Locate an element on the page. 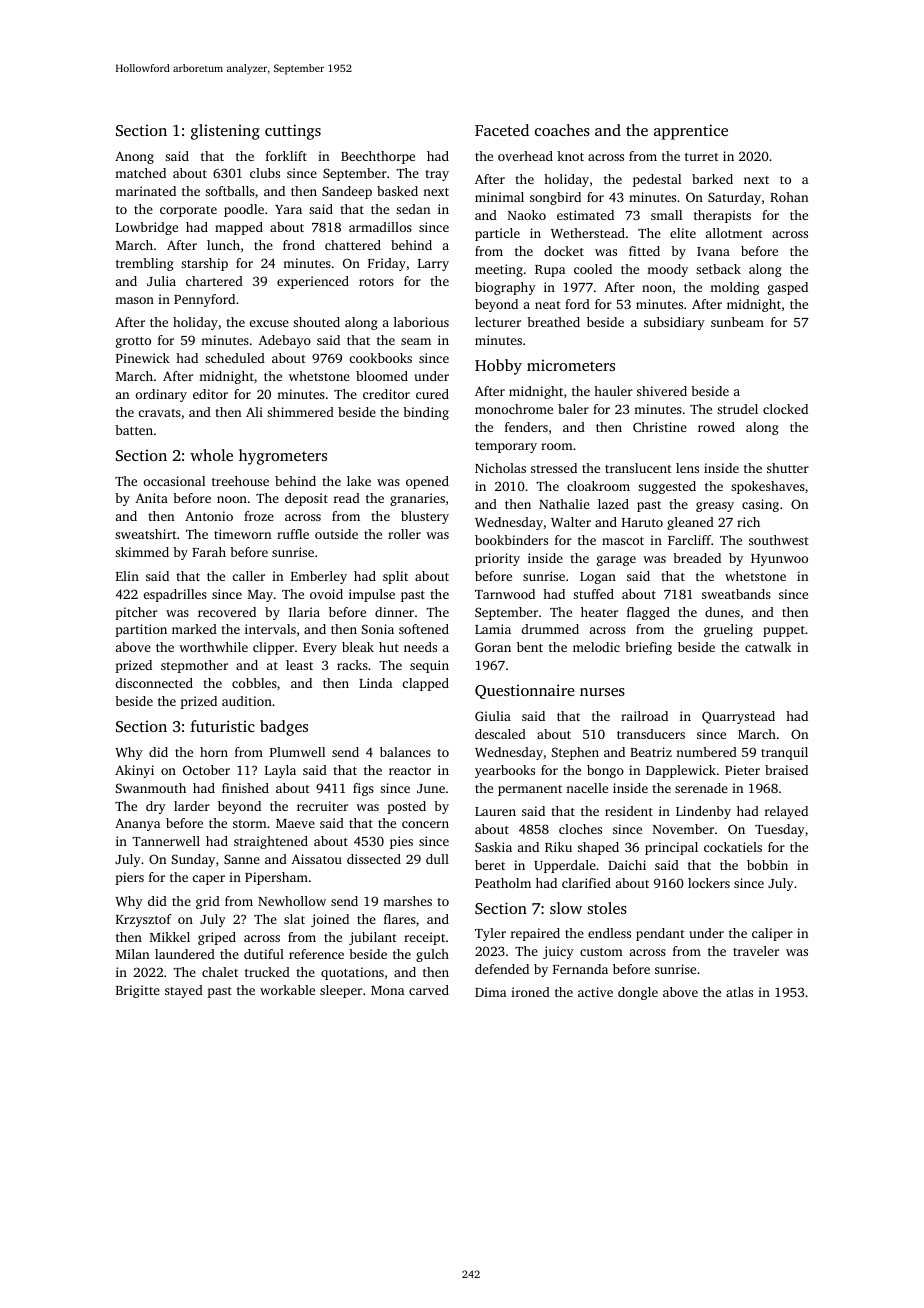  beret is located at coordinates (490, 865).
